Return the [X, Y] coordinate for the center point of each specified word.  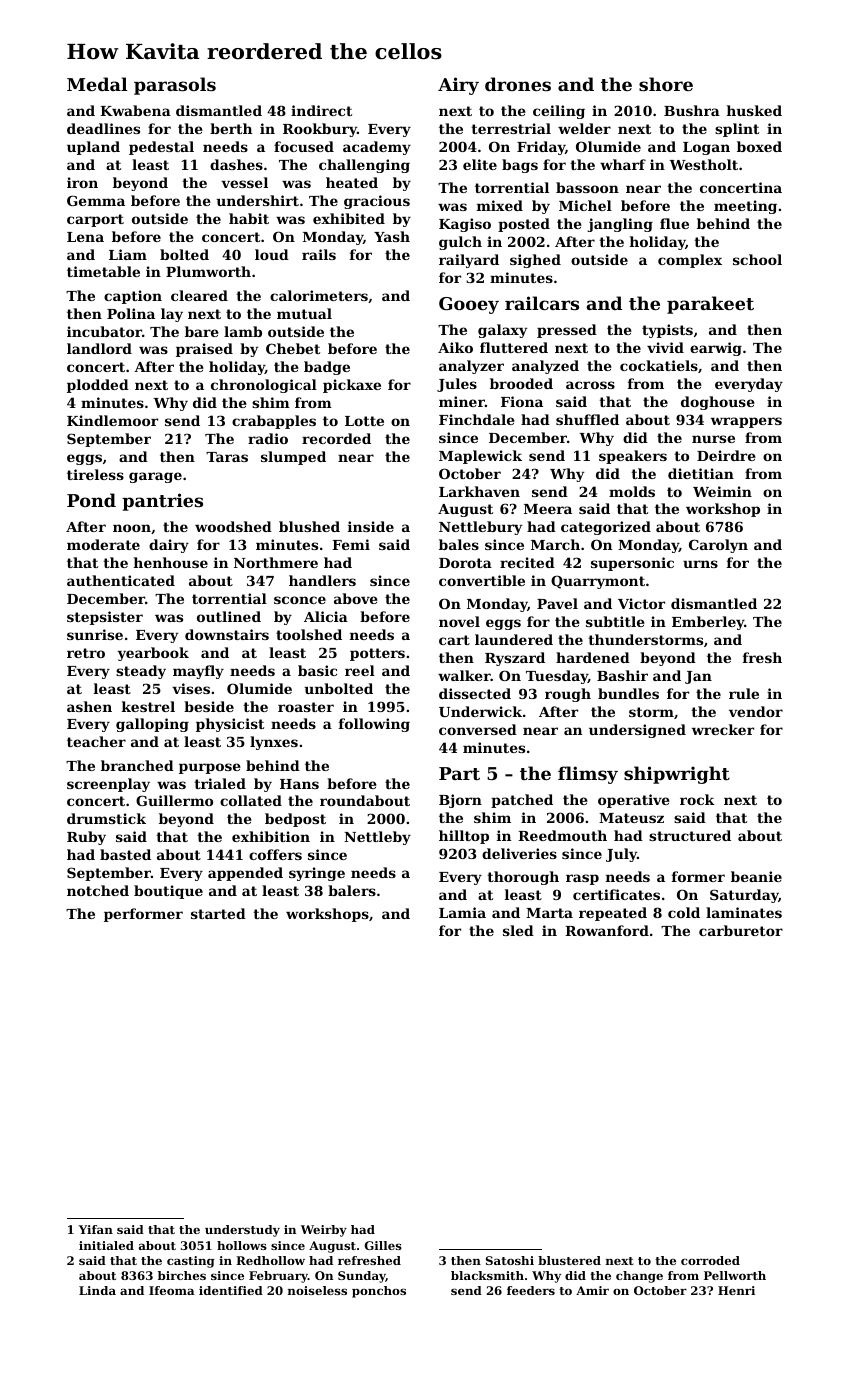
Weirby [324, 1231]
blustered [569, 1260]
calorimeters [319, 295]
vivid [665, 347]
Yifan [96, 1229]
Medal [97, 84]
